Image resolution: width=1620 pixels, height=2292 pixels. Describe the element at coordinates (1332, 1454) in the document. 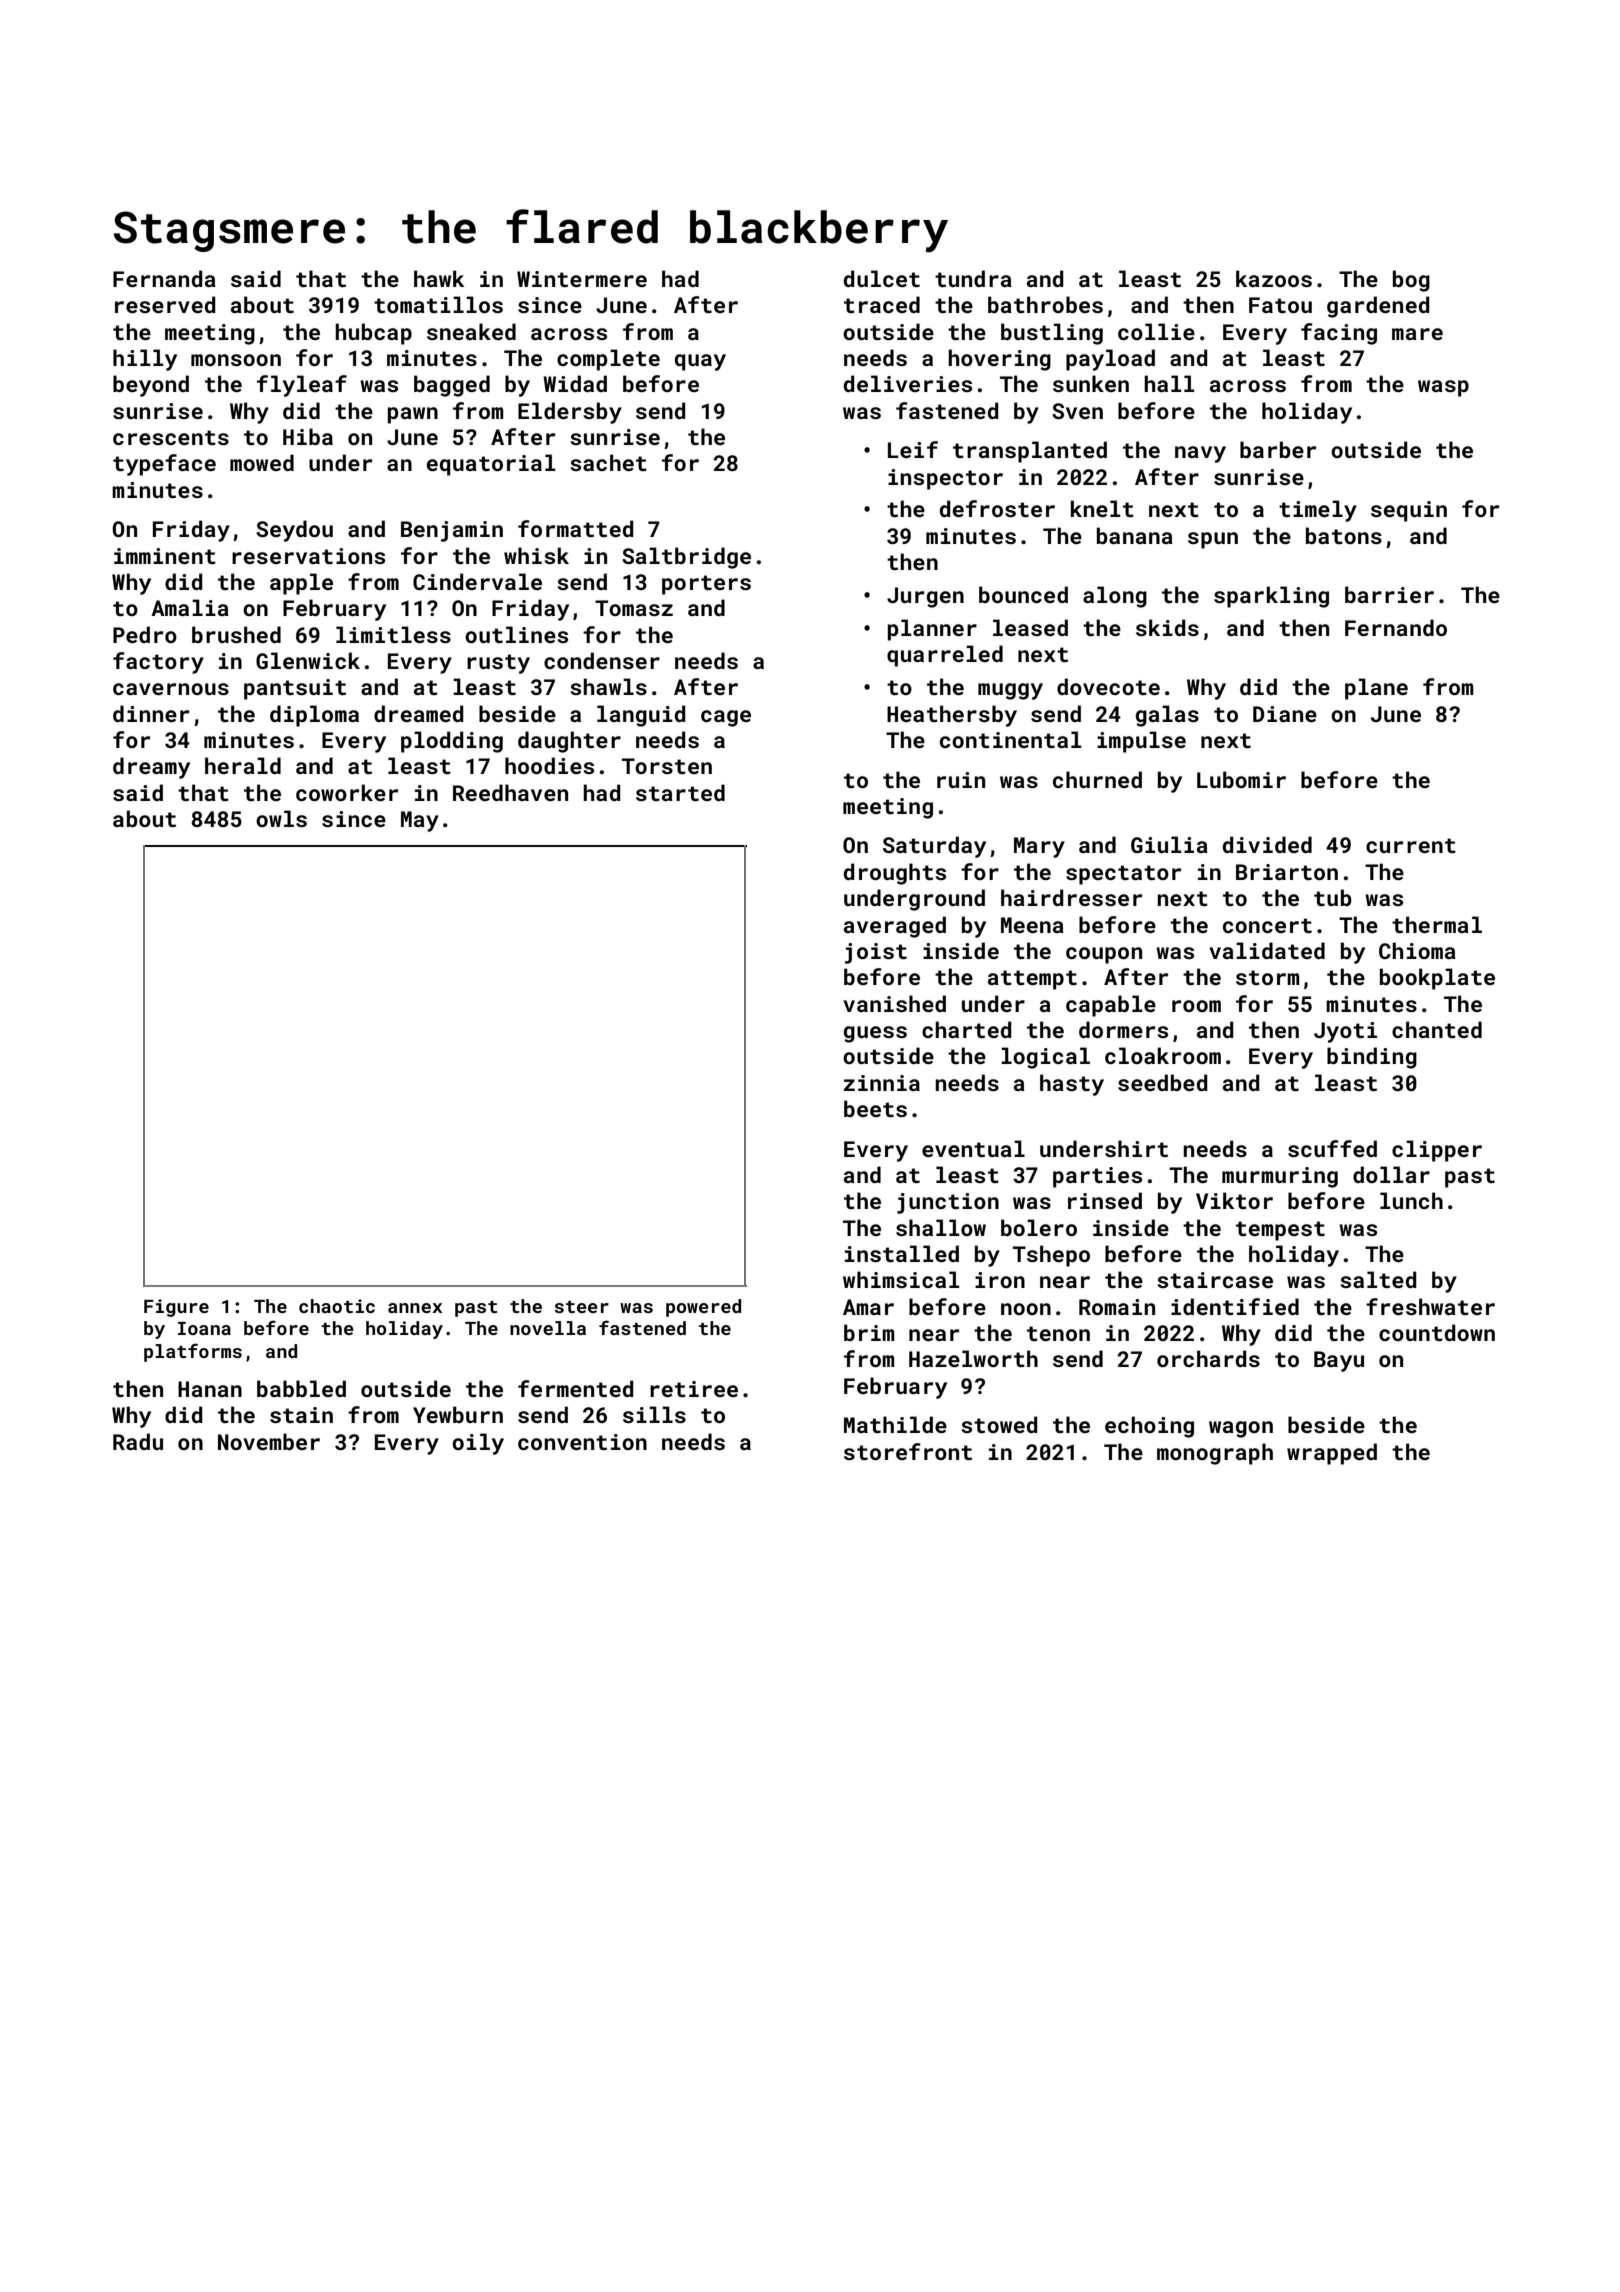

I see `wrapped` at that location.
